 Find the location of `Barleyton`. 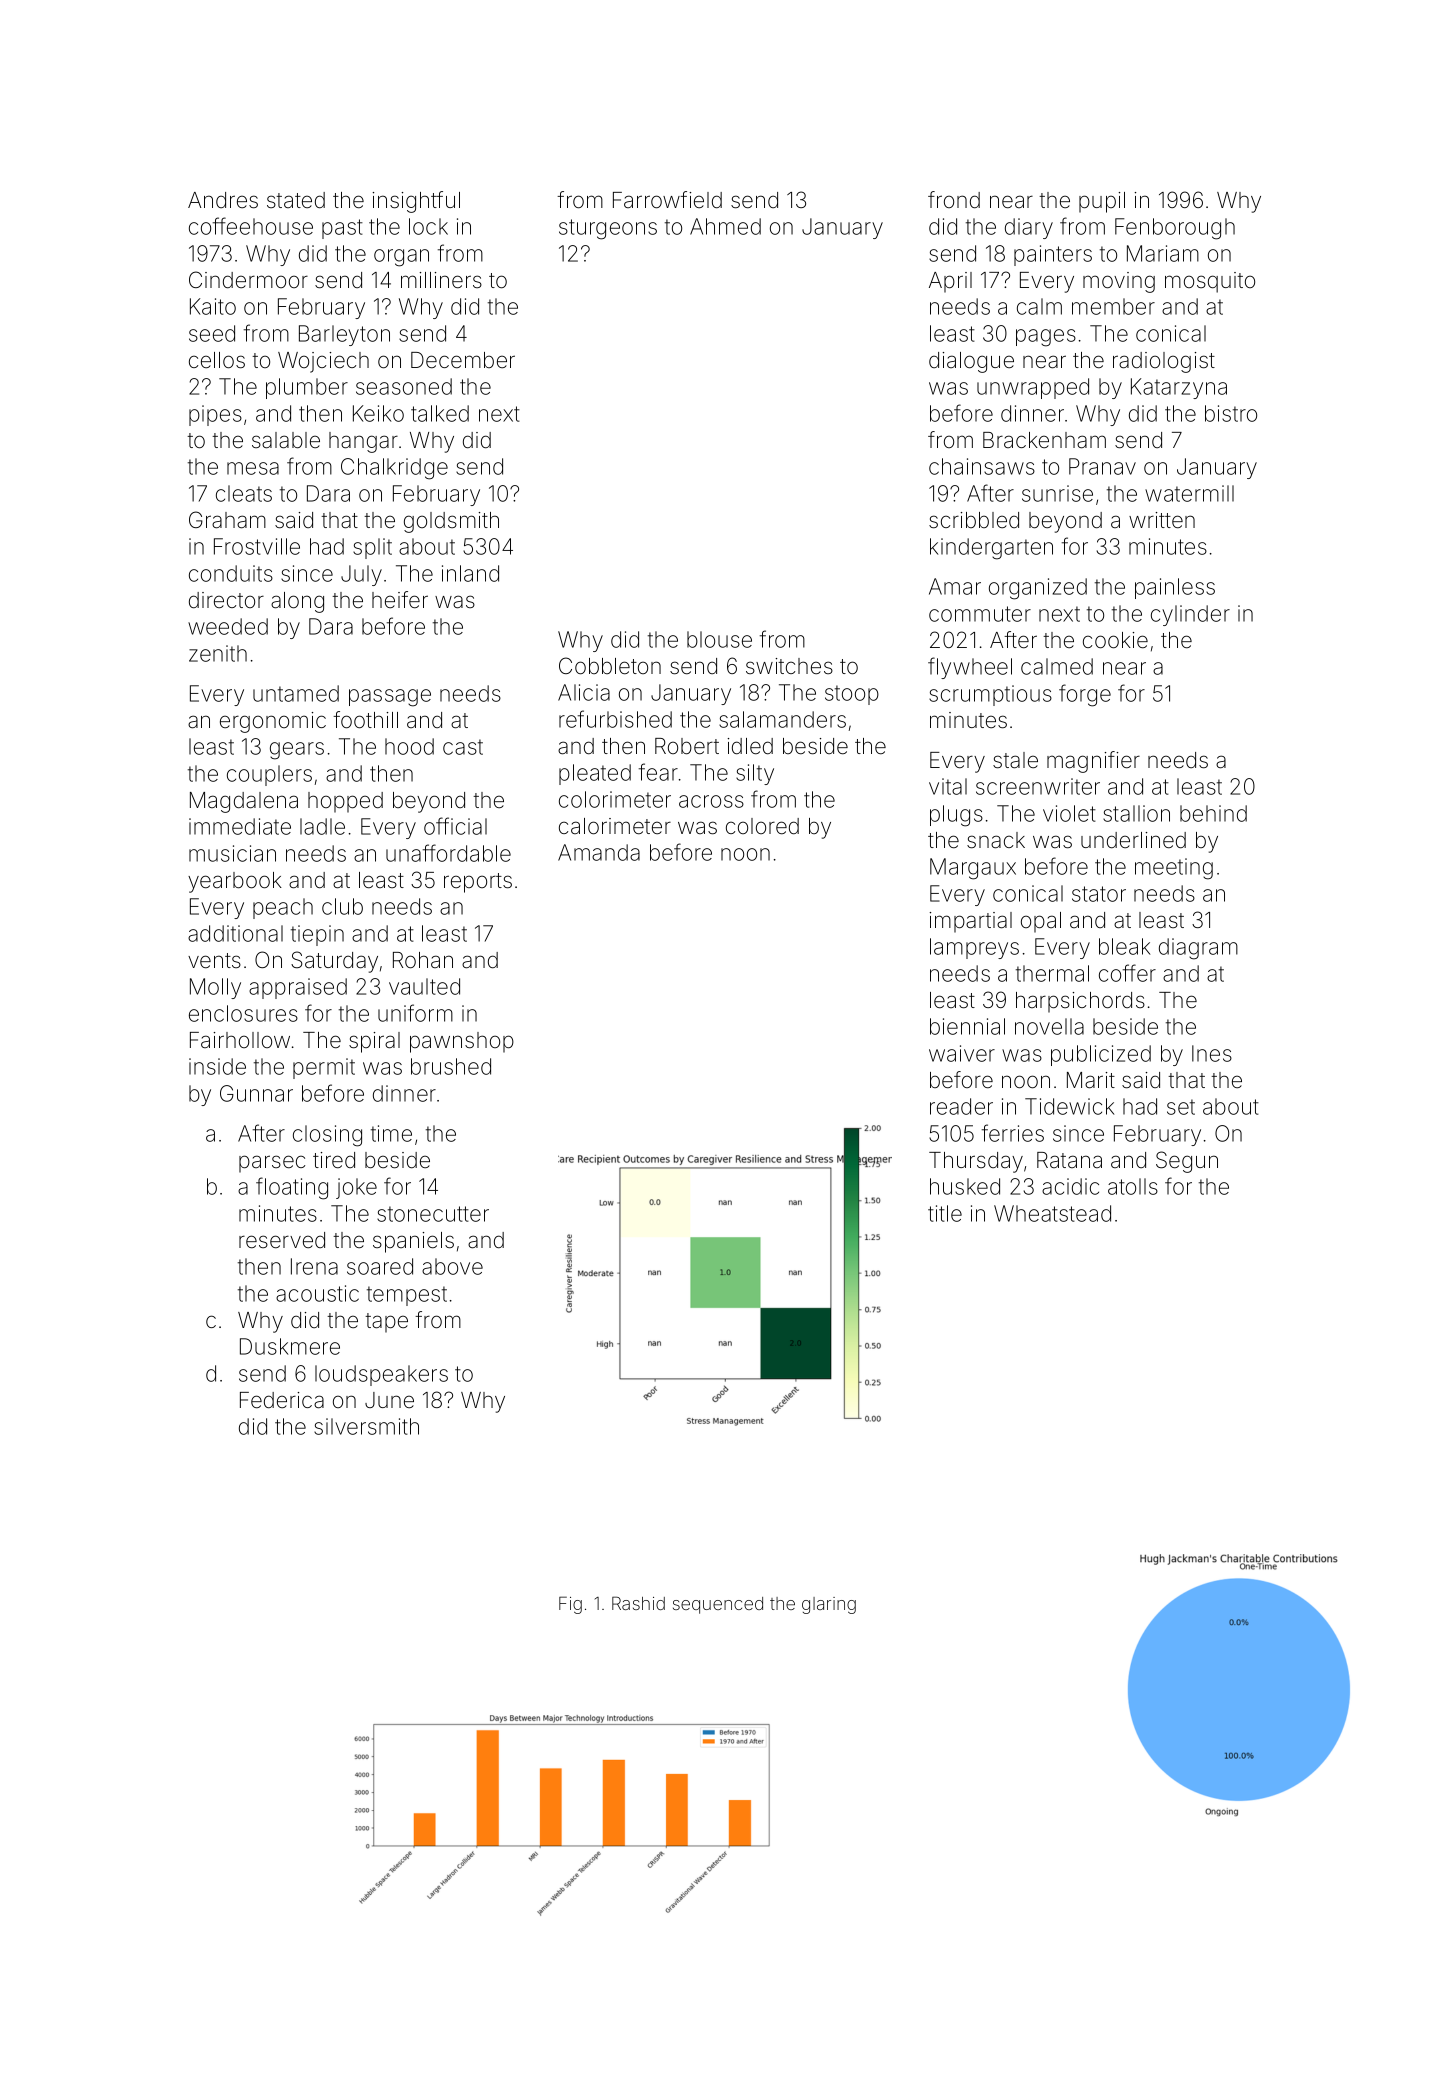

Barleyton is located at coordinates (344, 335).
